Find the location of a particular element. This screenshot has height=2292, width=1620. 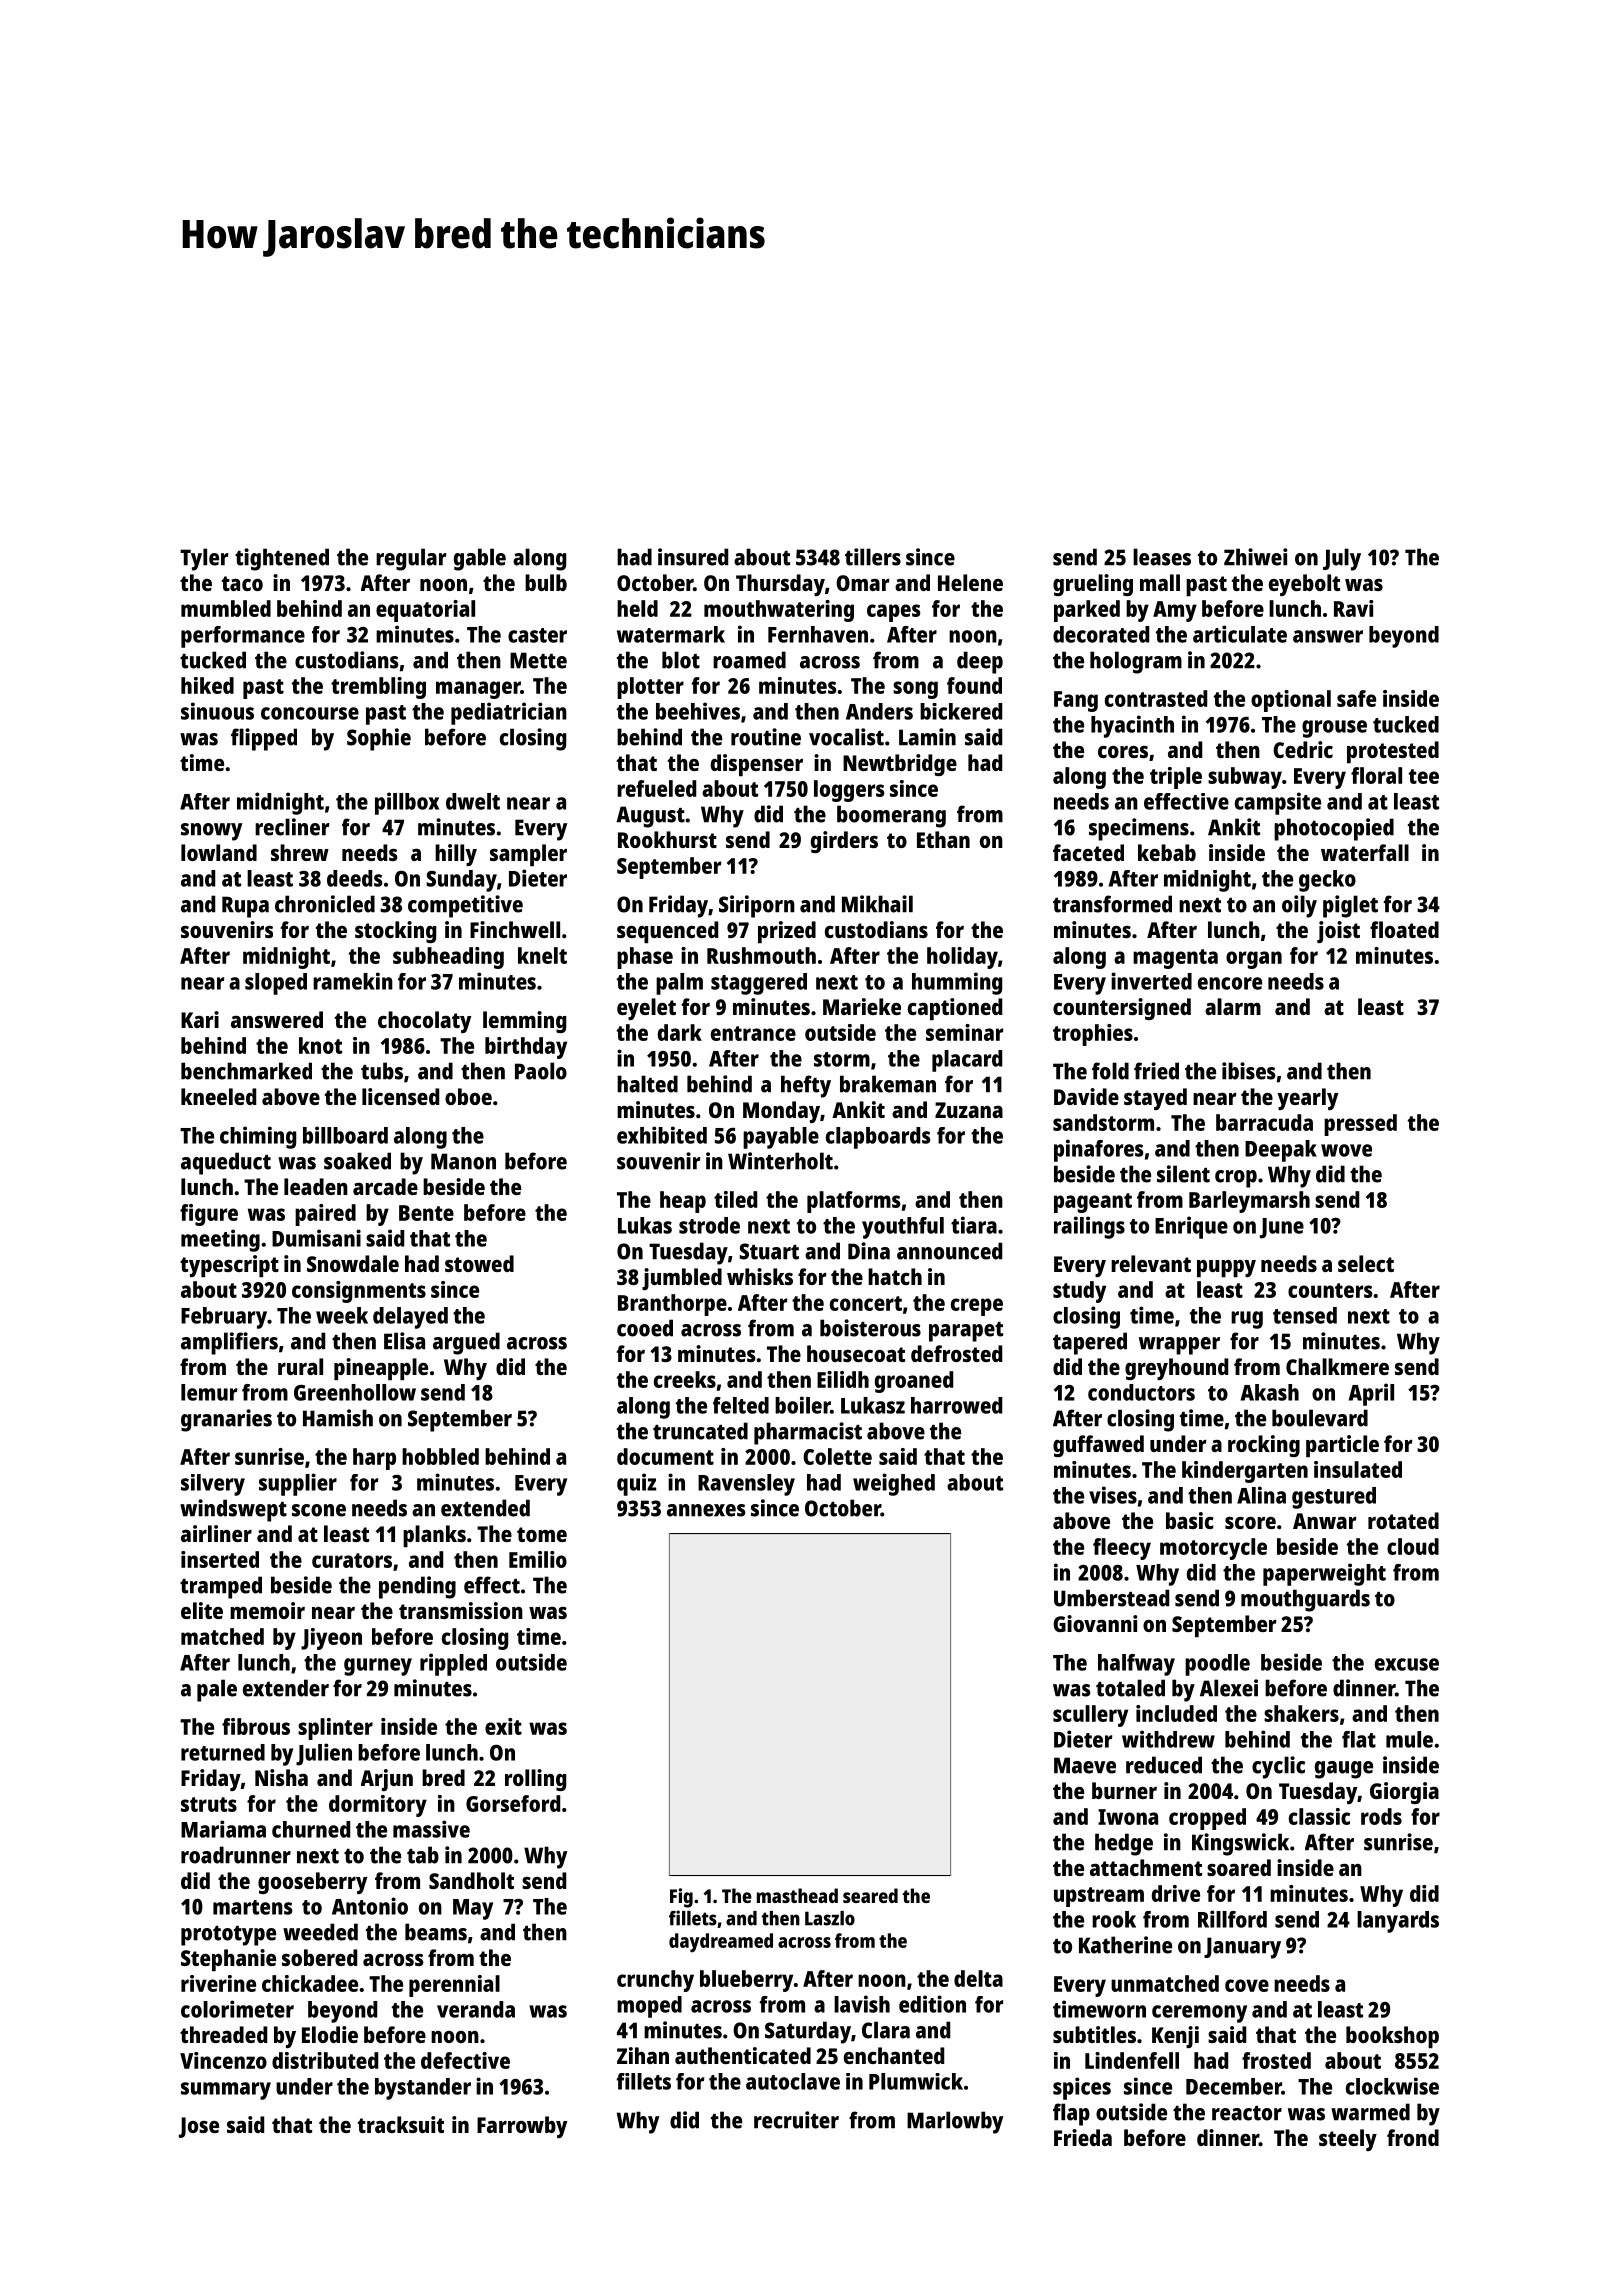

youthful is located at coordinates (903, 1228).
